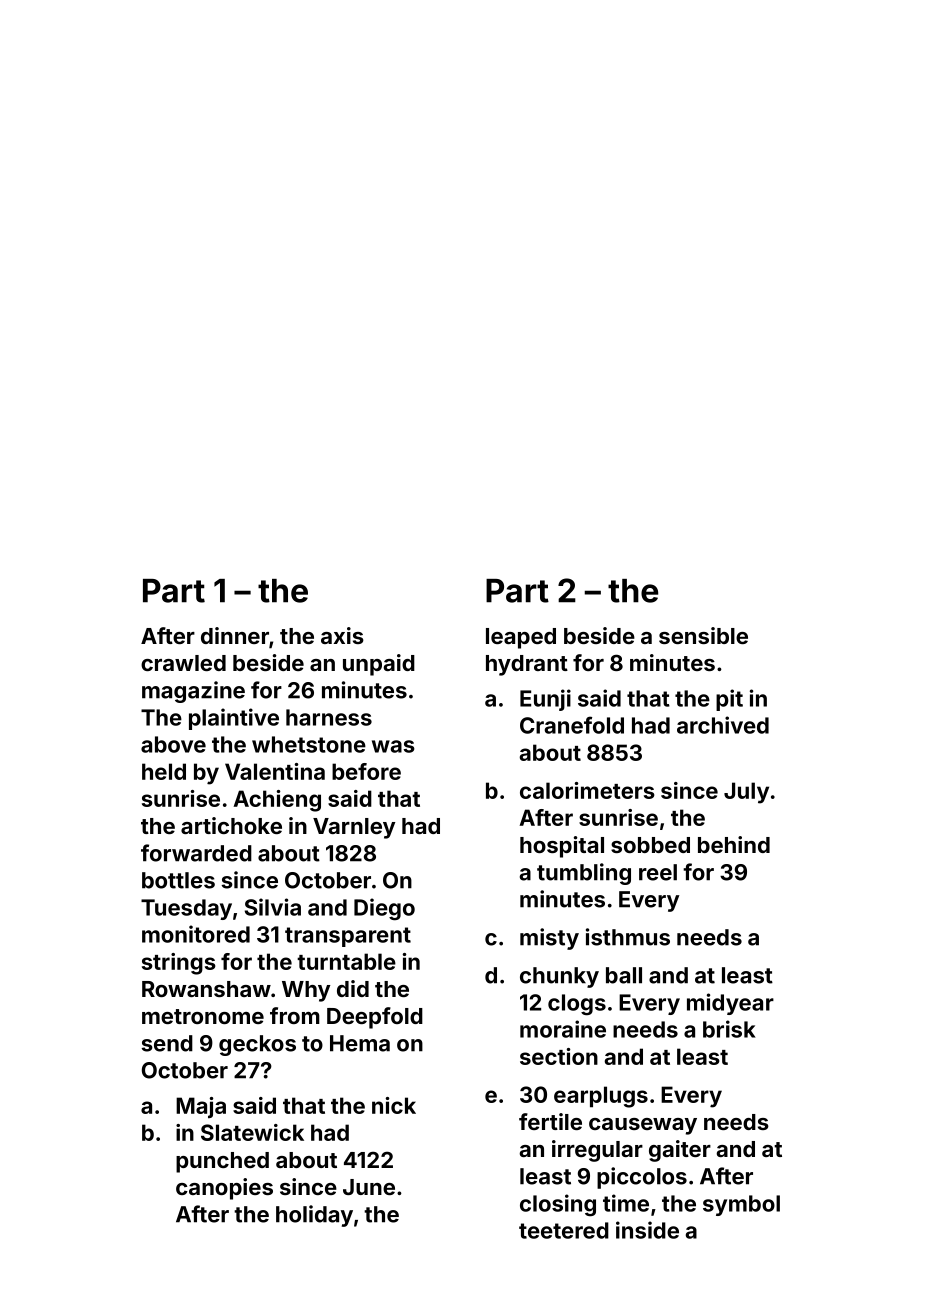 This page has width=926, height=1314. What do you see at coordinates (183, 663) in the page?
I see `crawled` at bounding box center [183, 663].
